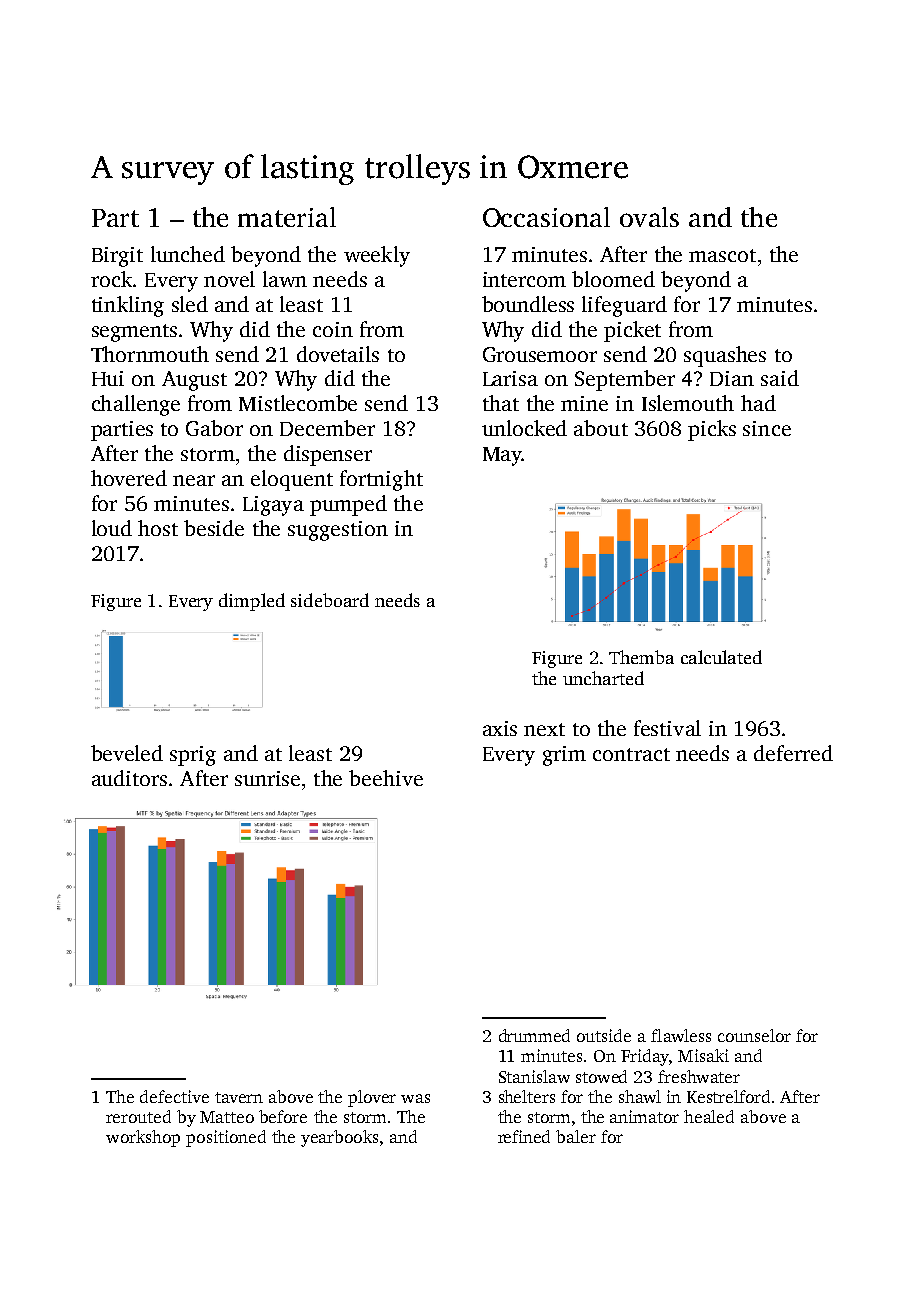 This image has height=1311, width=924. Describe the element at coordinates (534, 1035) in the image. I see `drummed` at that location.
